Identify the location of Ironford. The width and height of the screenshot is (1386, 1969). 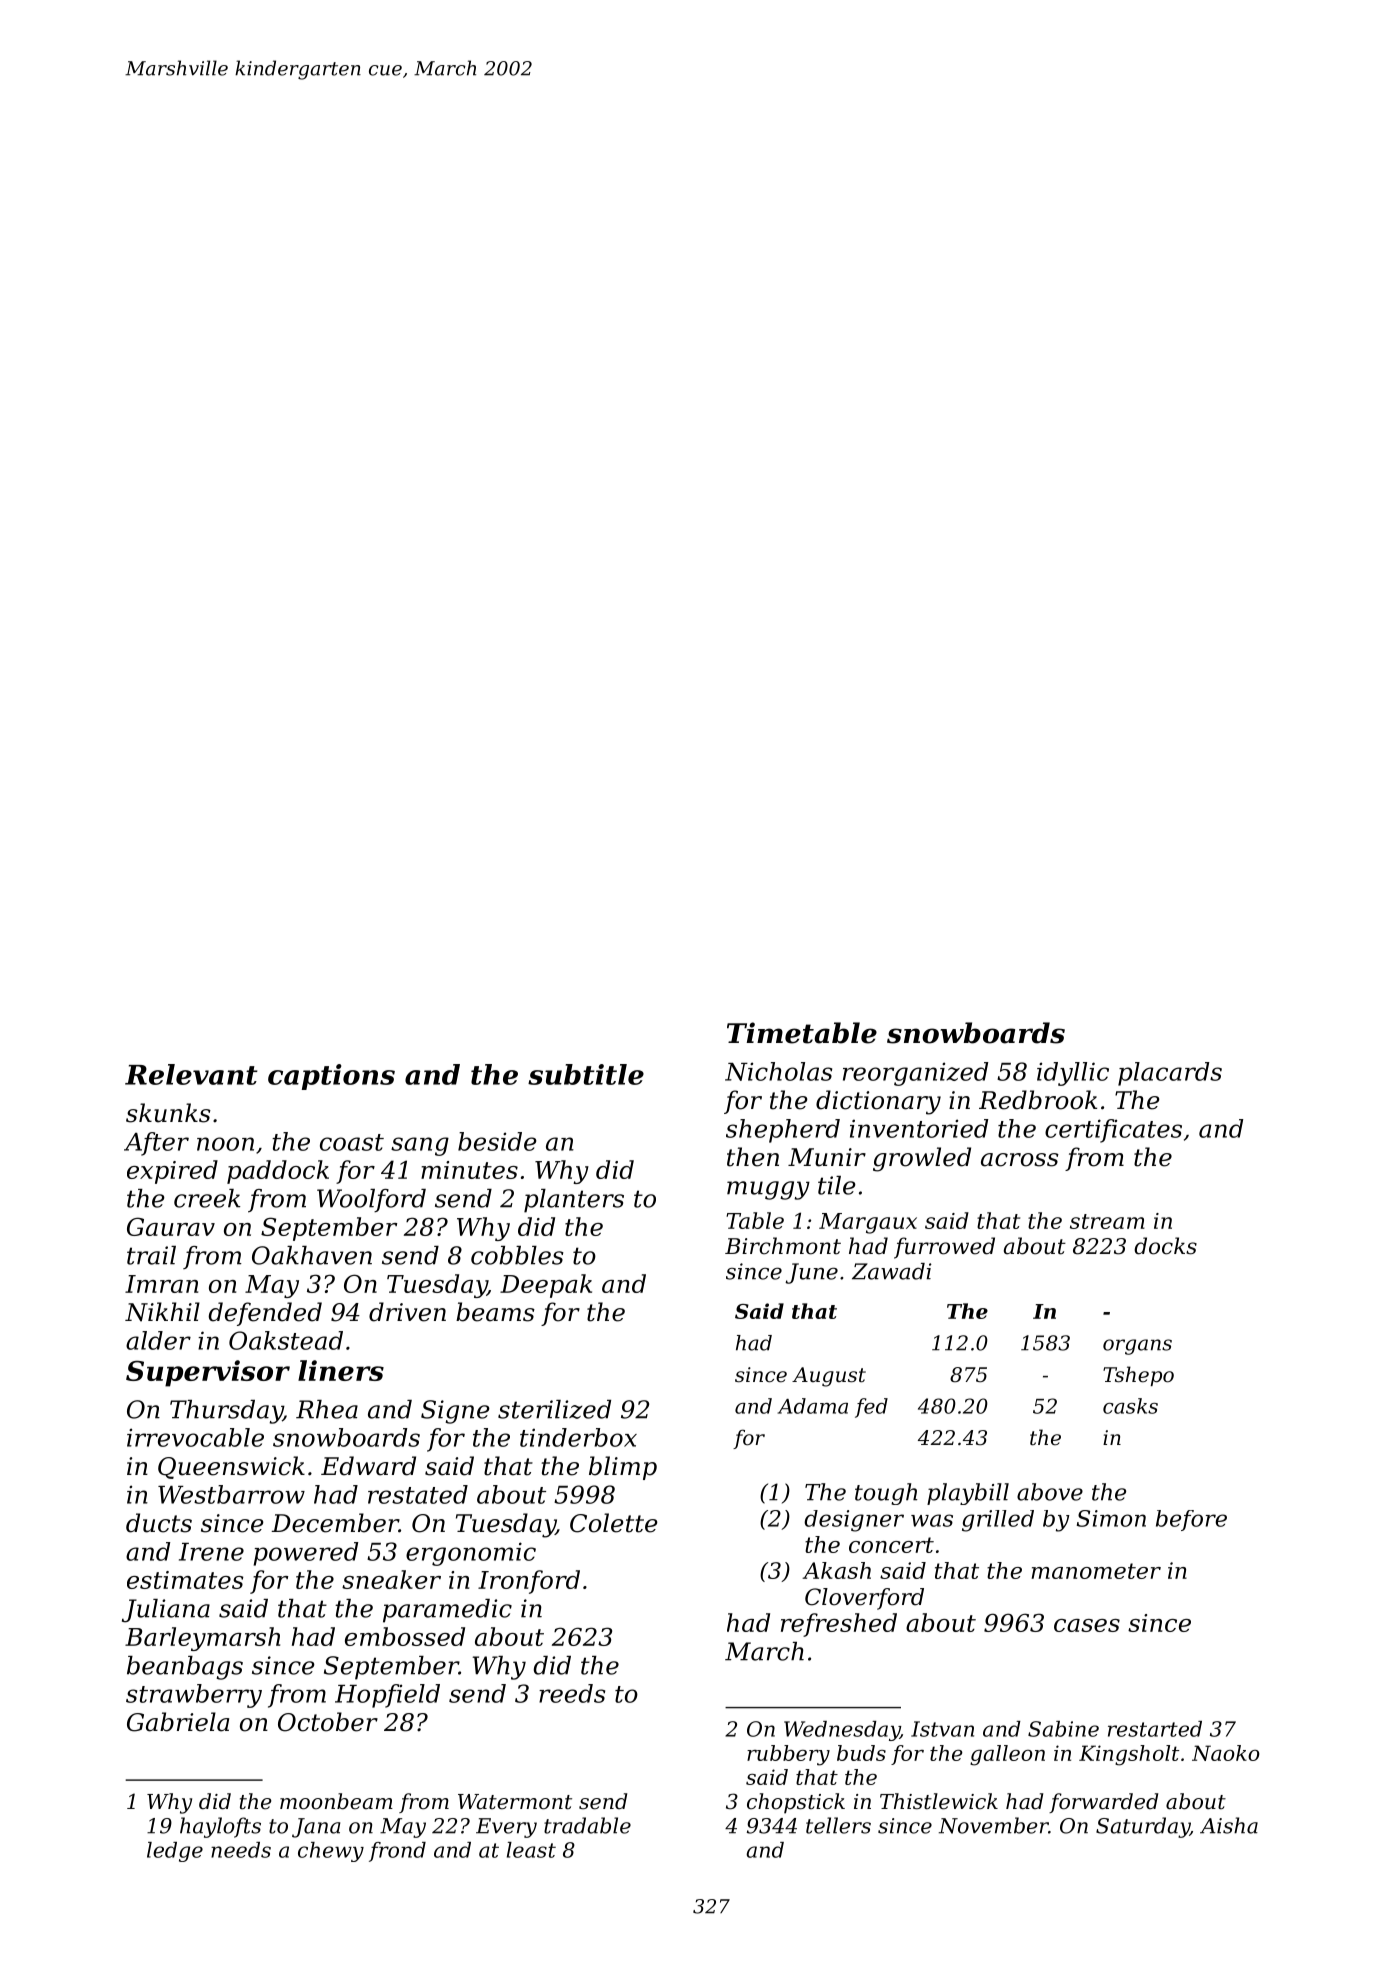
(529, 1582).
